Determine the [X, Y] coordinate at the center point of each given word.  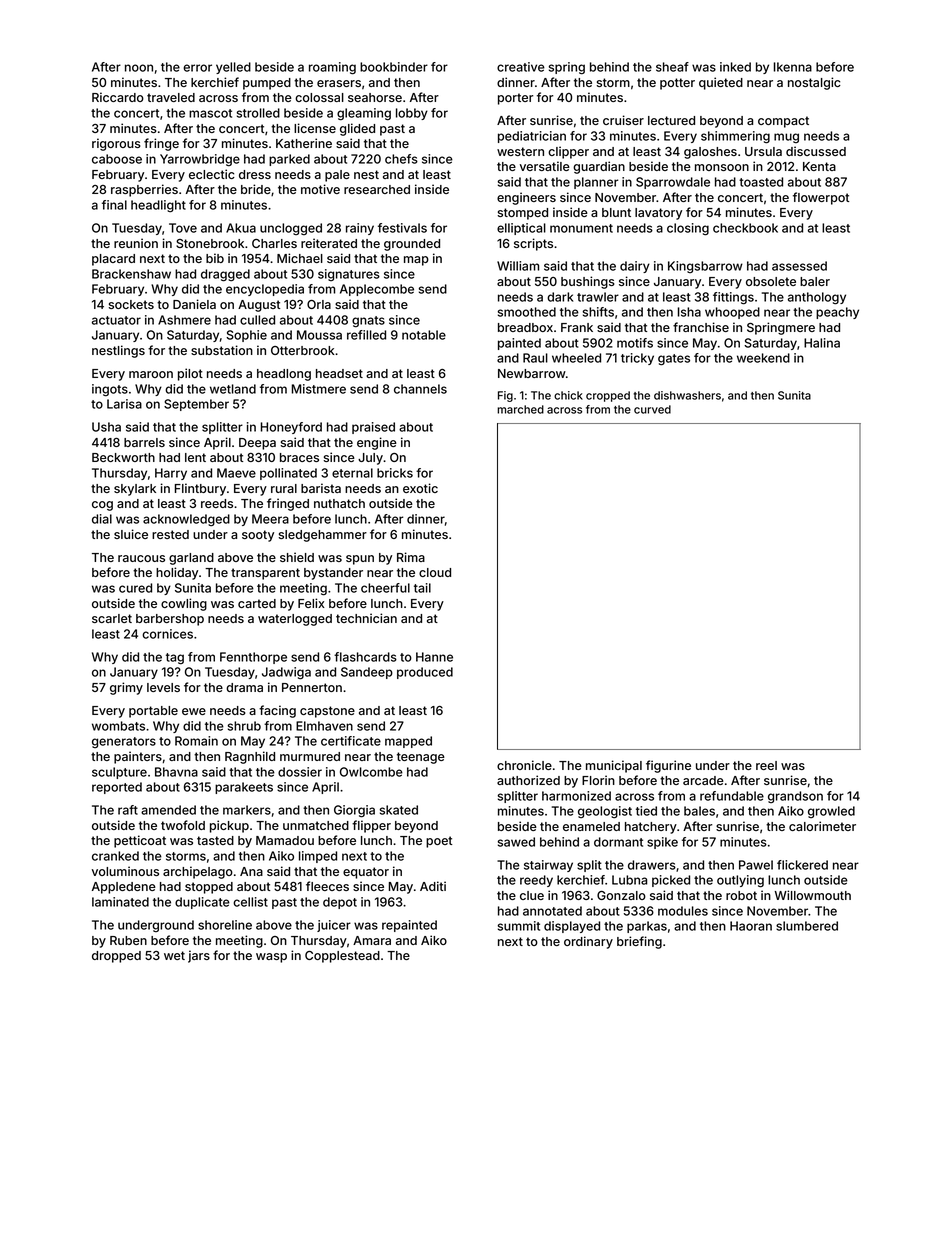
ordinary [588, 942]
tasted [215, 840]
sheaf [672, 67]
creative [521, 67]
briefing [639, 942]
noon [139, 68]
